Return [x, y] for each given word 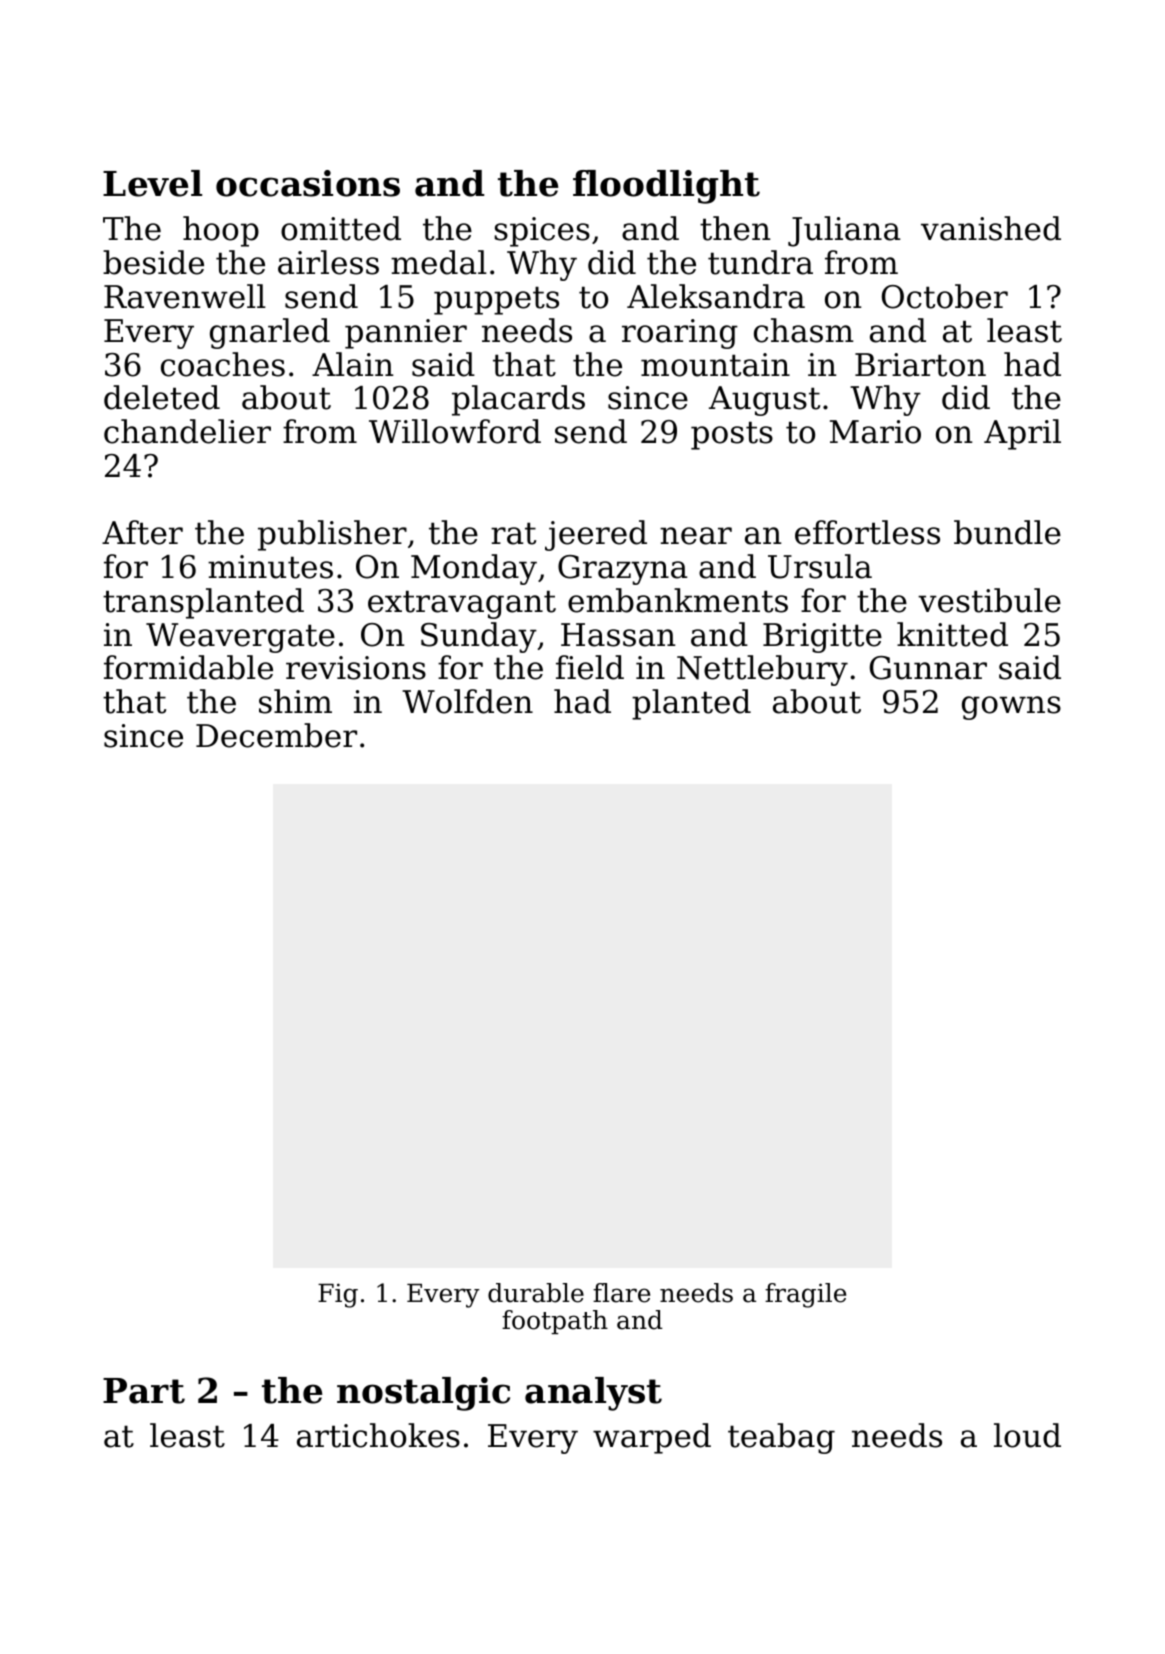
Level [152, 183]
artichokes [378, 1435]
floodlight [666, 187]
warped [652, 1438]
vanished [991, 228]
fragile [805, 1295]
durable [536, 1293]
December [276, 735]
